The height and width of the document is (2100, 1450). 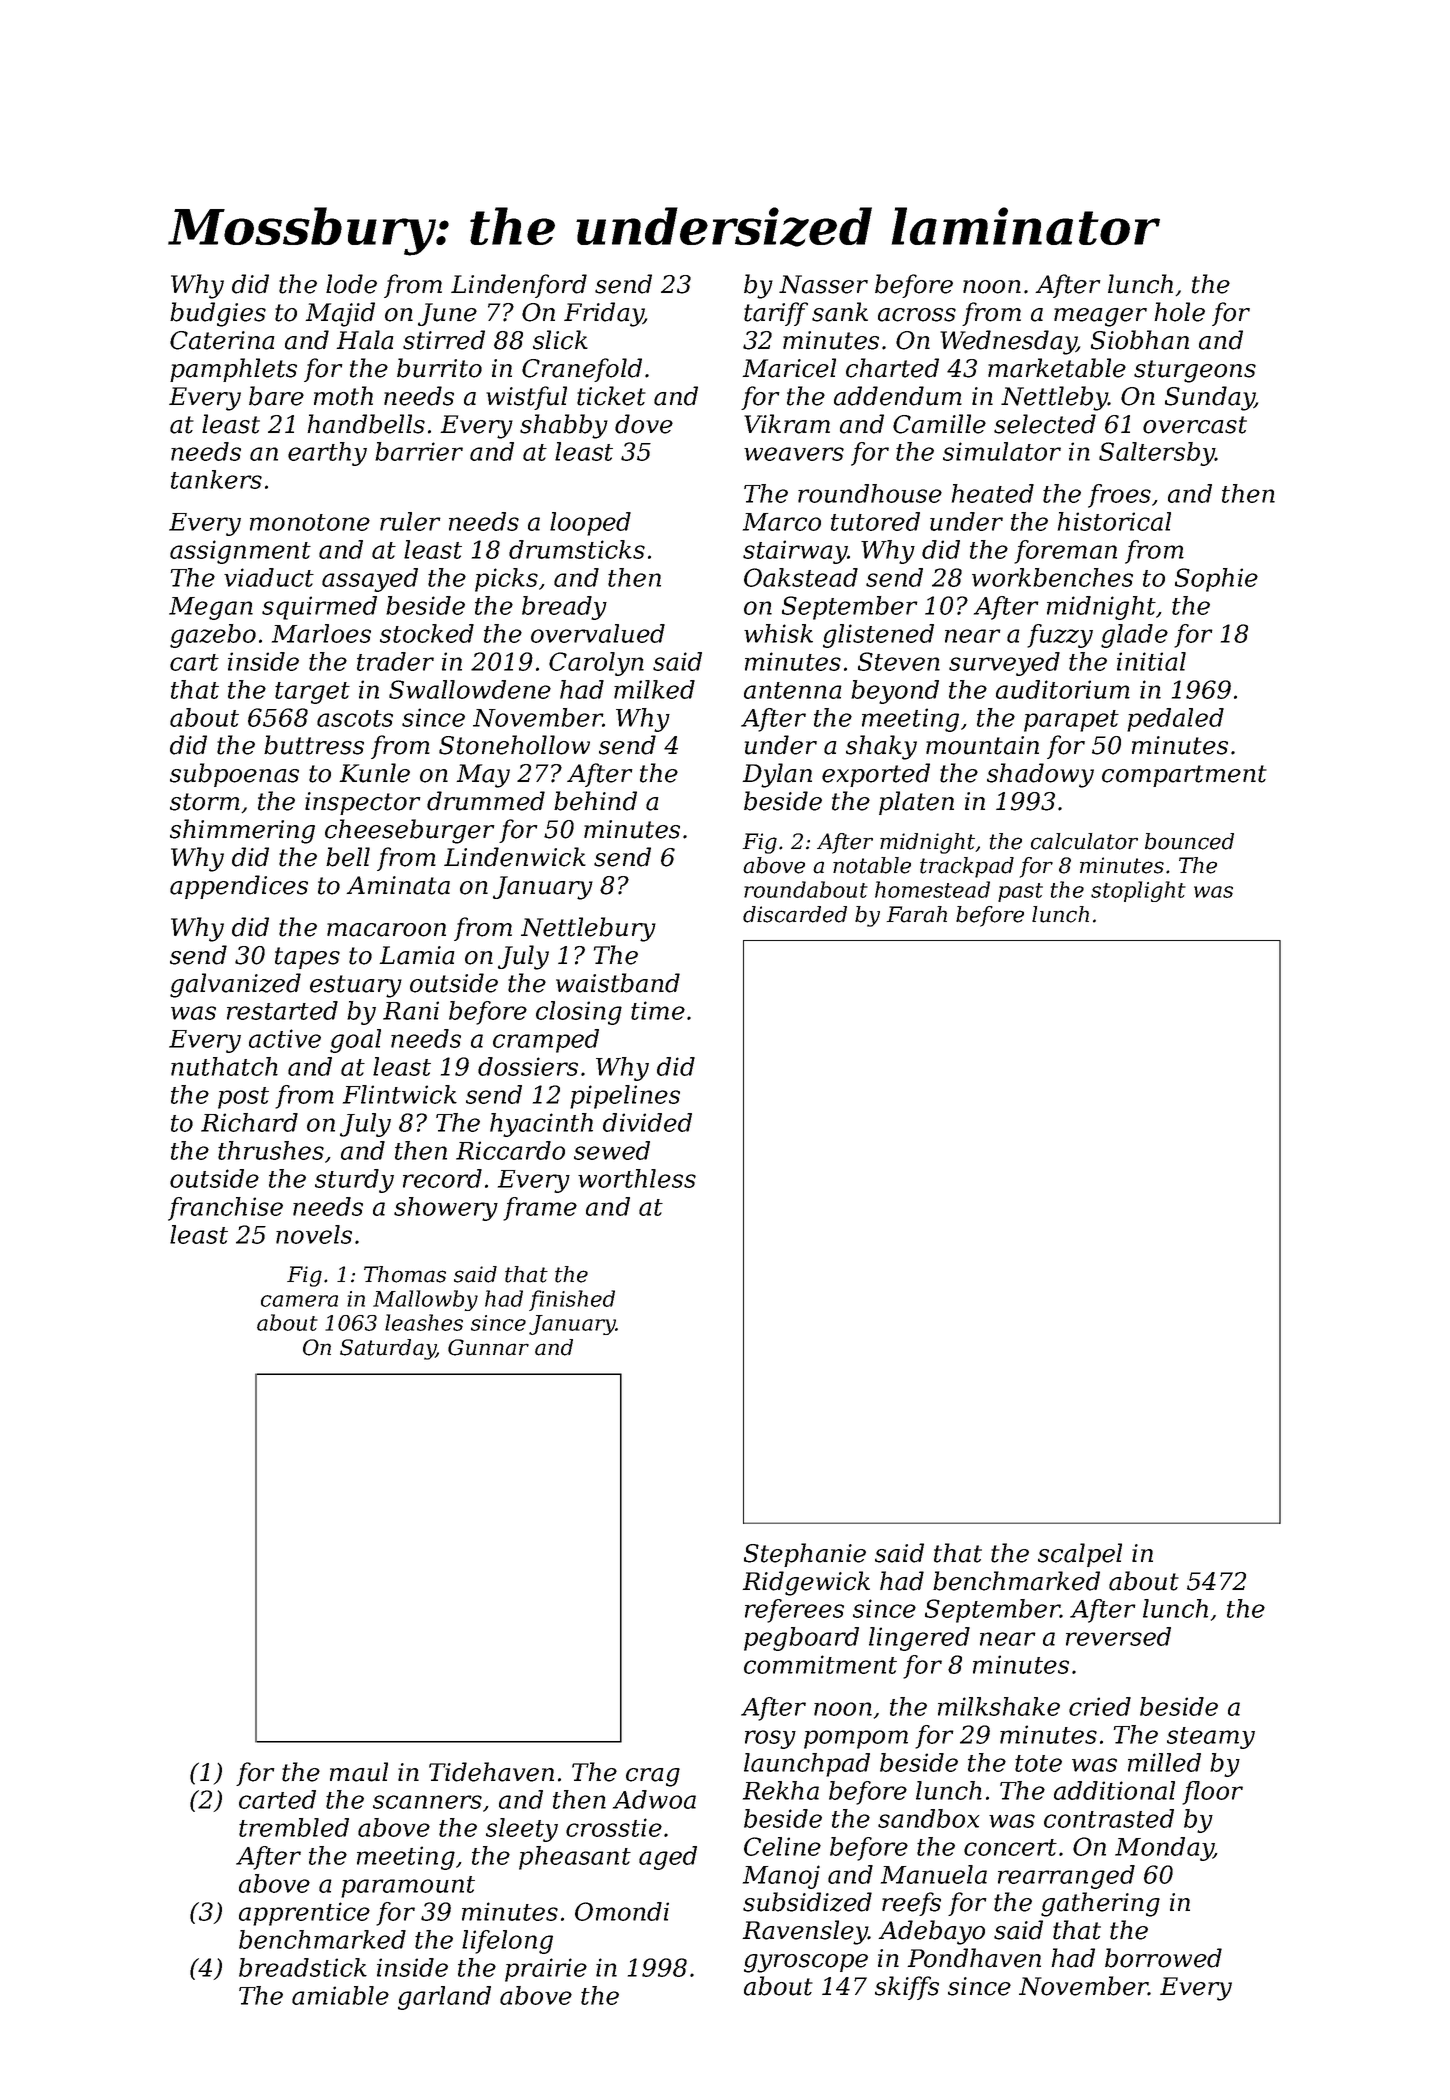 What do you see at coordinates (1189, 841) in the document?
I see `bounced` at bounding box center [1189, 841].
